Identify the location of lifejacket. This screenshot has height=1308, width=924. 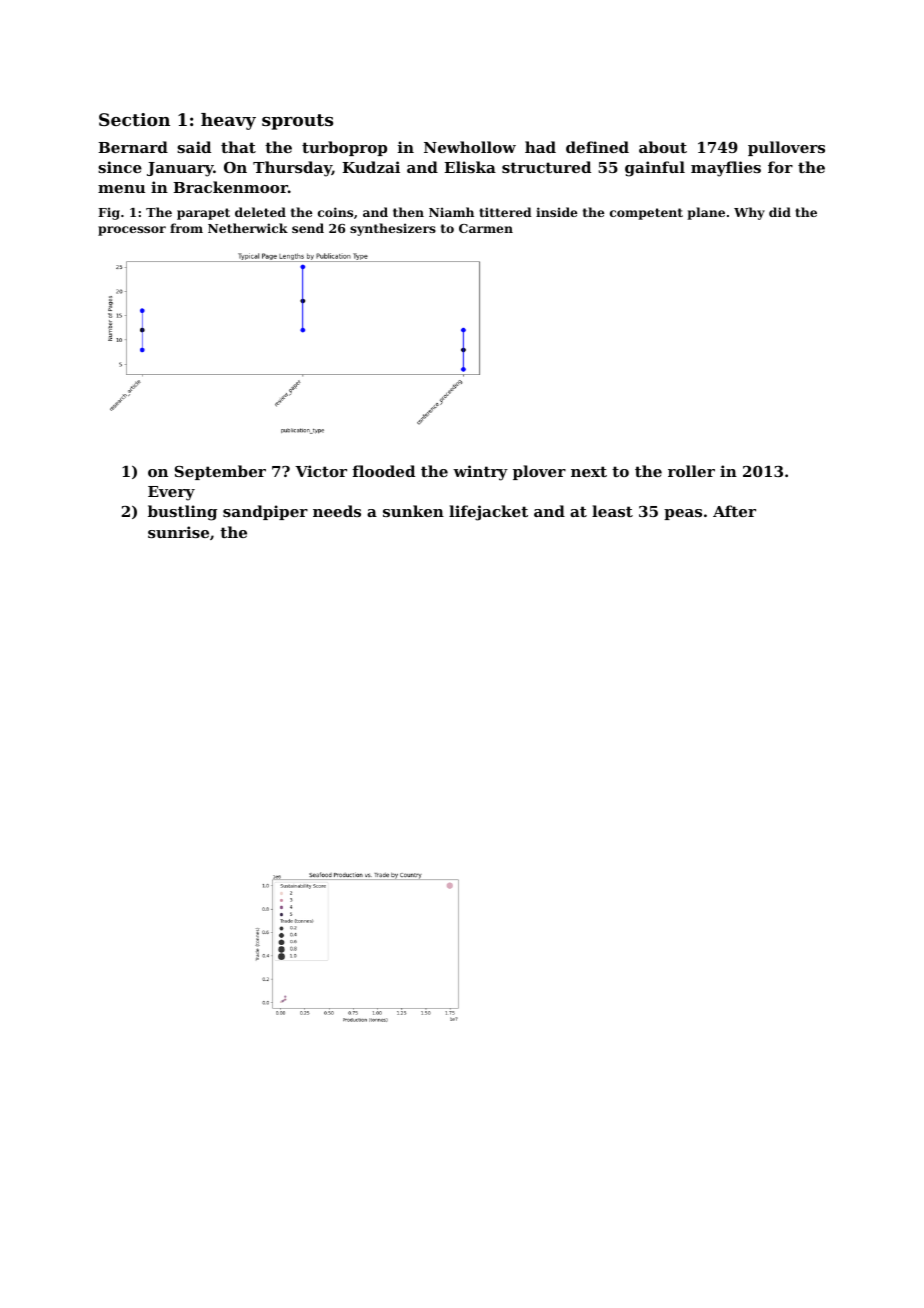
(488, 513).
